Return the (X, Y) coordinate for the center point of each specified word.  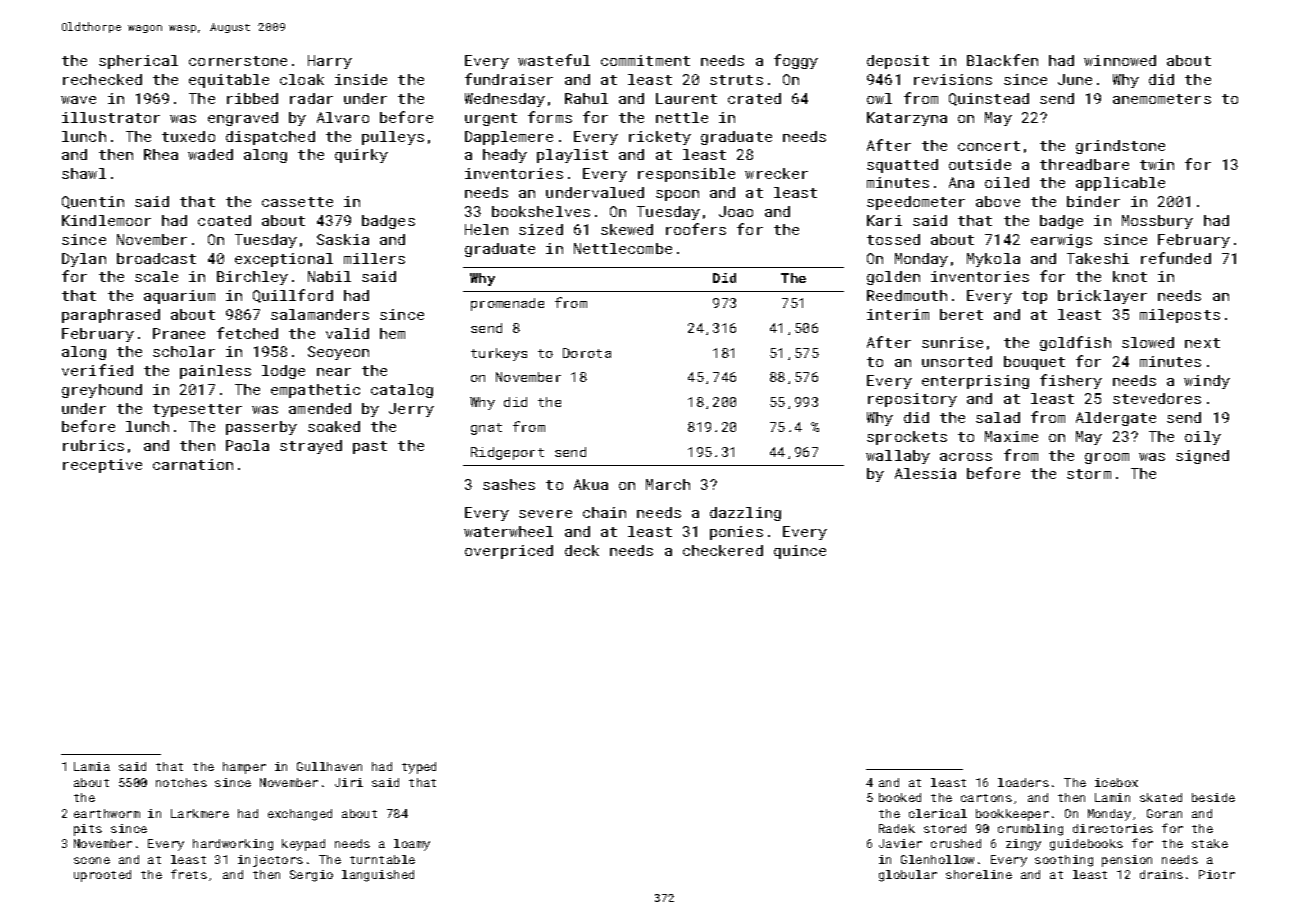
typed (419, 768)
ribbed (252, 98)
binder (1093, 201)
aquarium (179, 297)
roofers (696, 229)
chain (604, 512)
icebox (1116, 782)
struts (736, 80)
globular (908, 876)
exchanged (300, 815)
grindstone (1120, 147)
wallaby (898, 457)
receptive (102, 466)
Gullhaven (329, 766)
